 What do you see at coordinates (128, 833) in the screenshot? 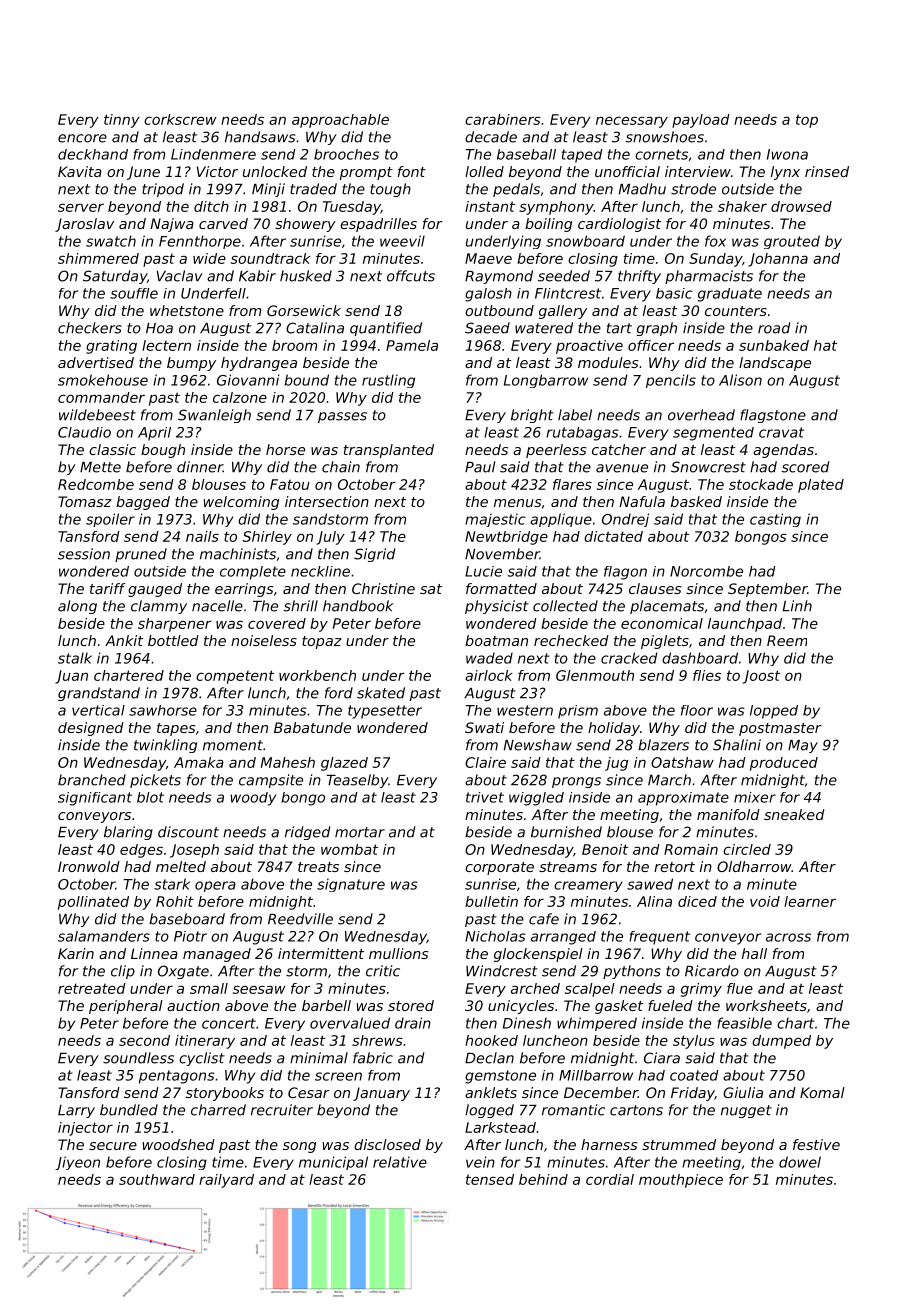
I see `blaring` at bounding box center [128, 833].
